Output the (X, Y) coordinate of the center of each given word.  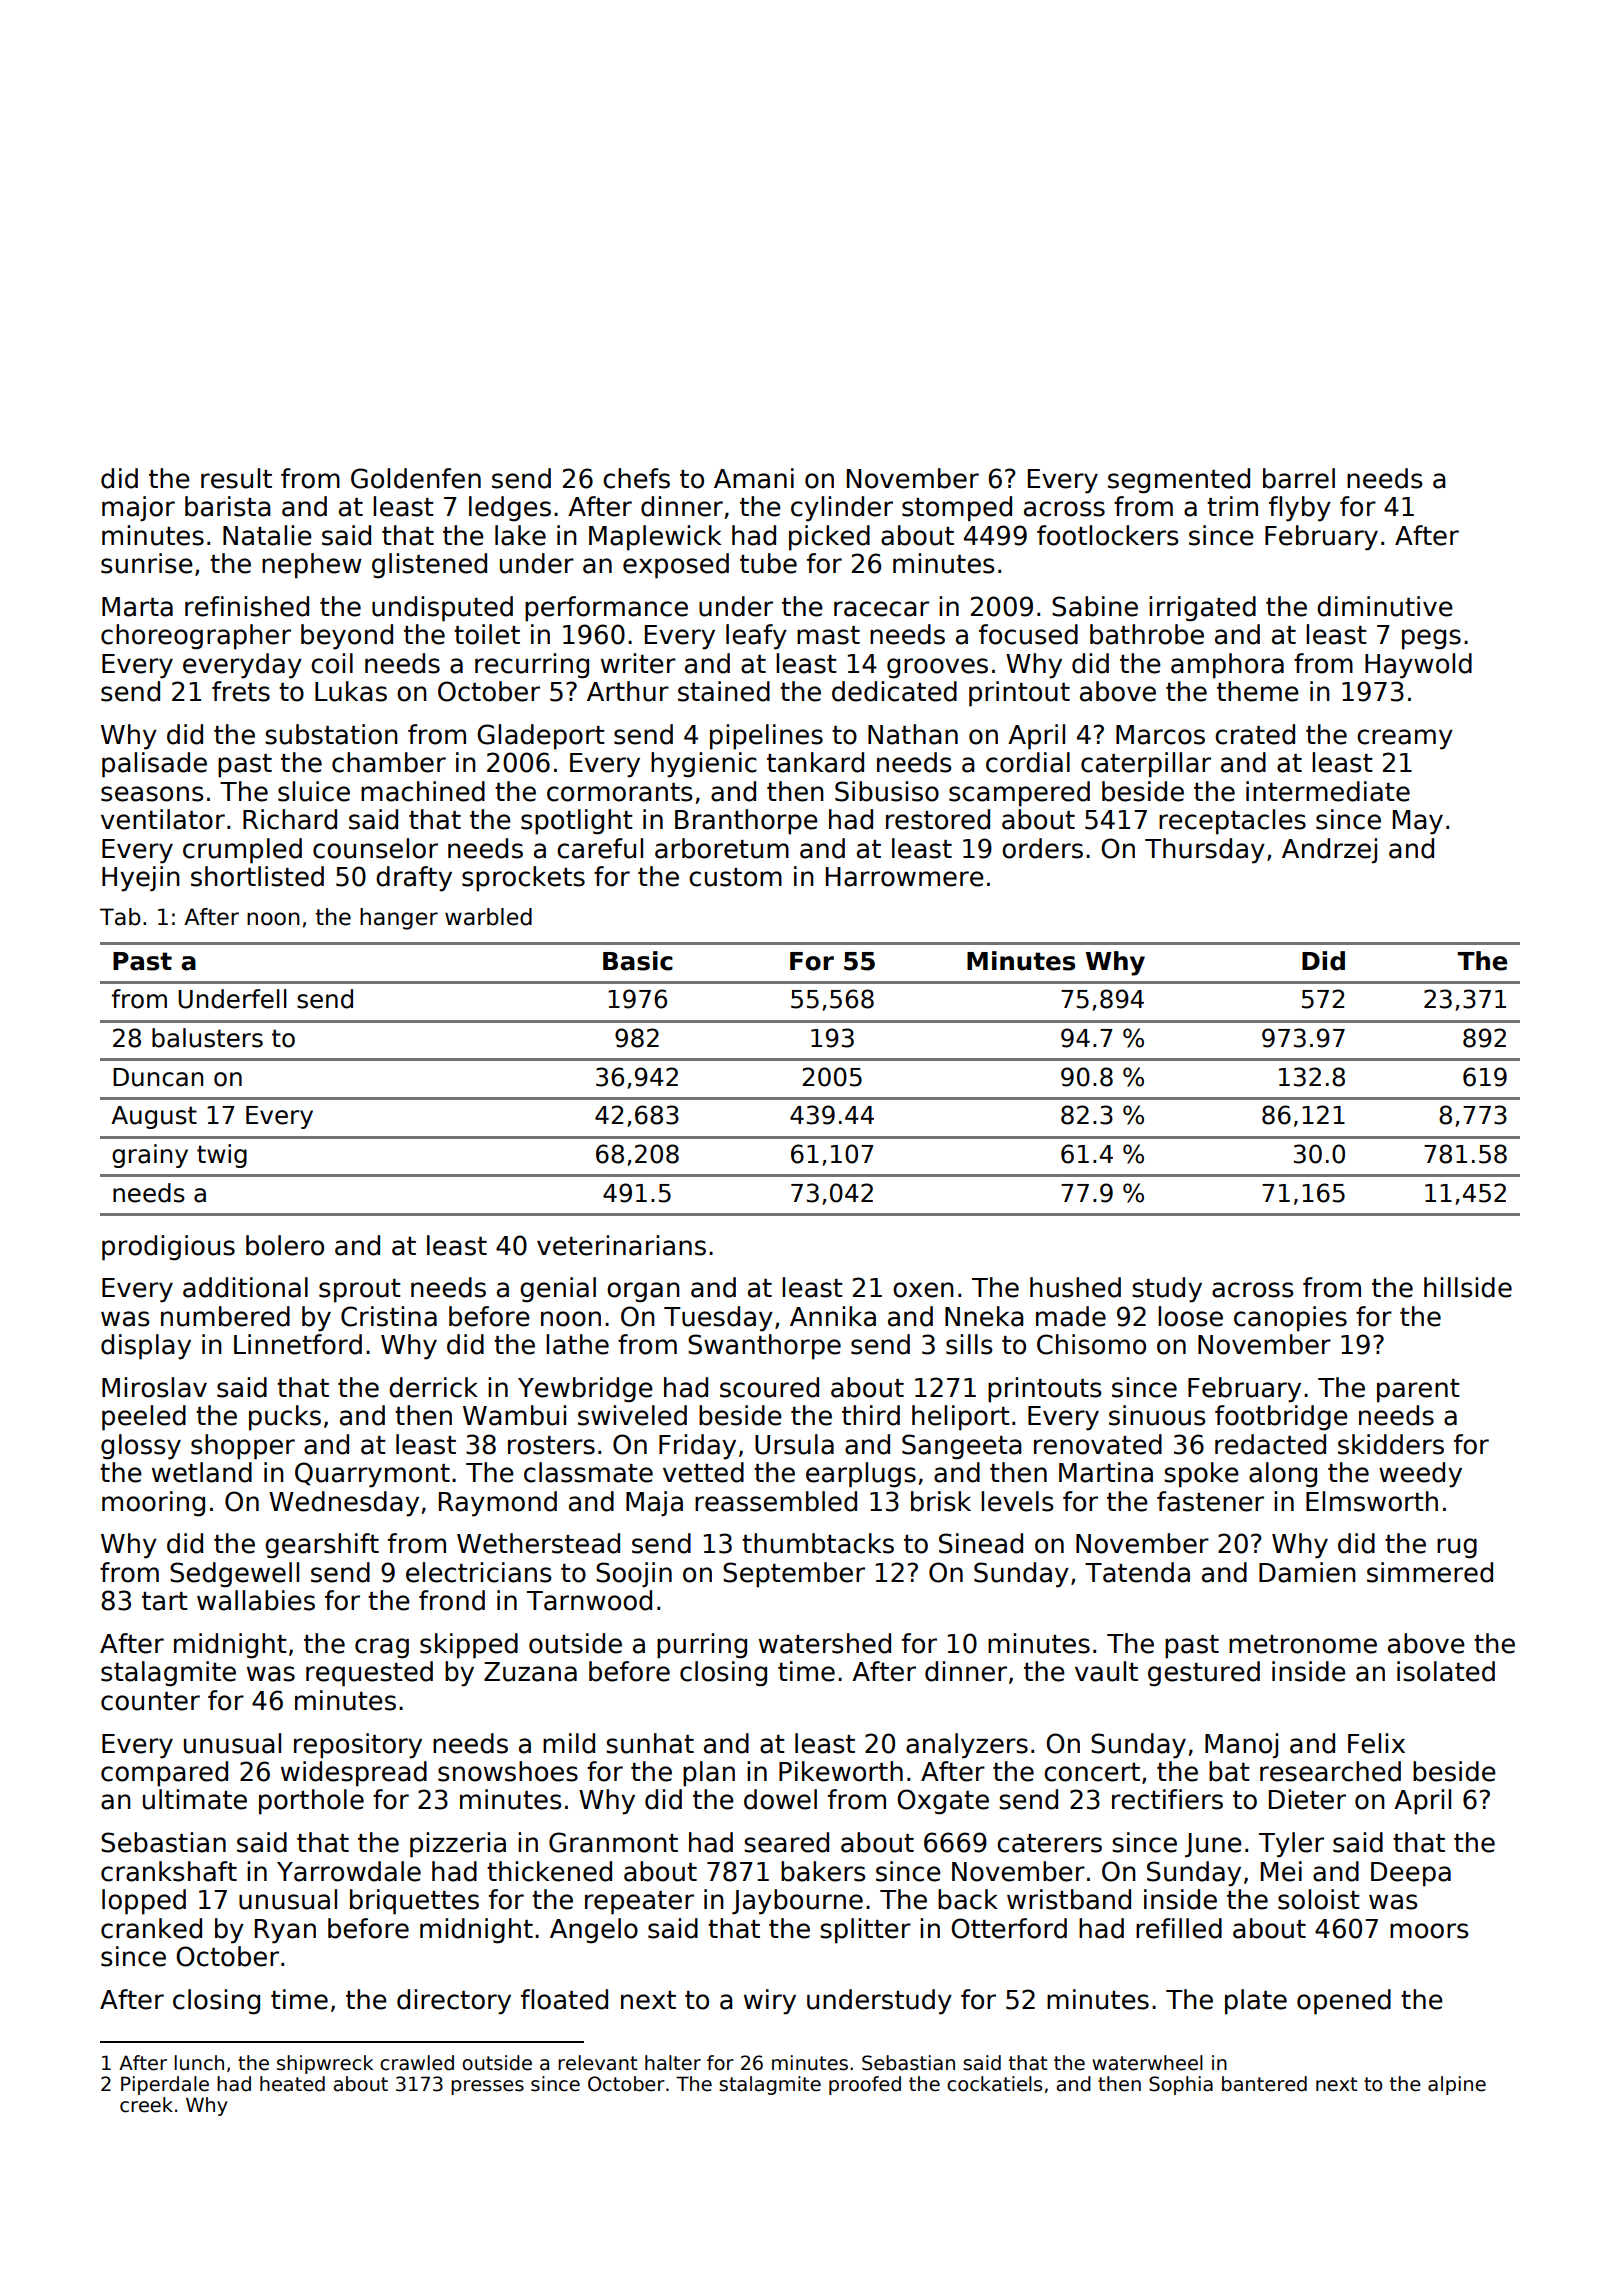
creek (146, 2105)
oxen (923, 1290)
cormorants (620, 792)
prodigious (168, 1248)
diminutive (1385, 606)
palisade (154, 765)
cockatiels (994, 2084)
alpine (1457, 2085)
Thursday (1205, 851)
